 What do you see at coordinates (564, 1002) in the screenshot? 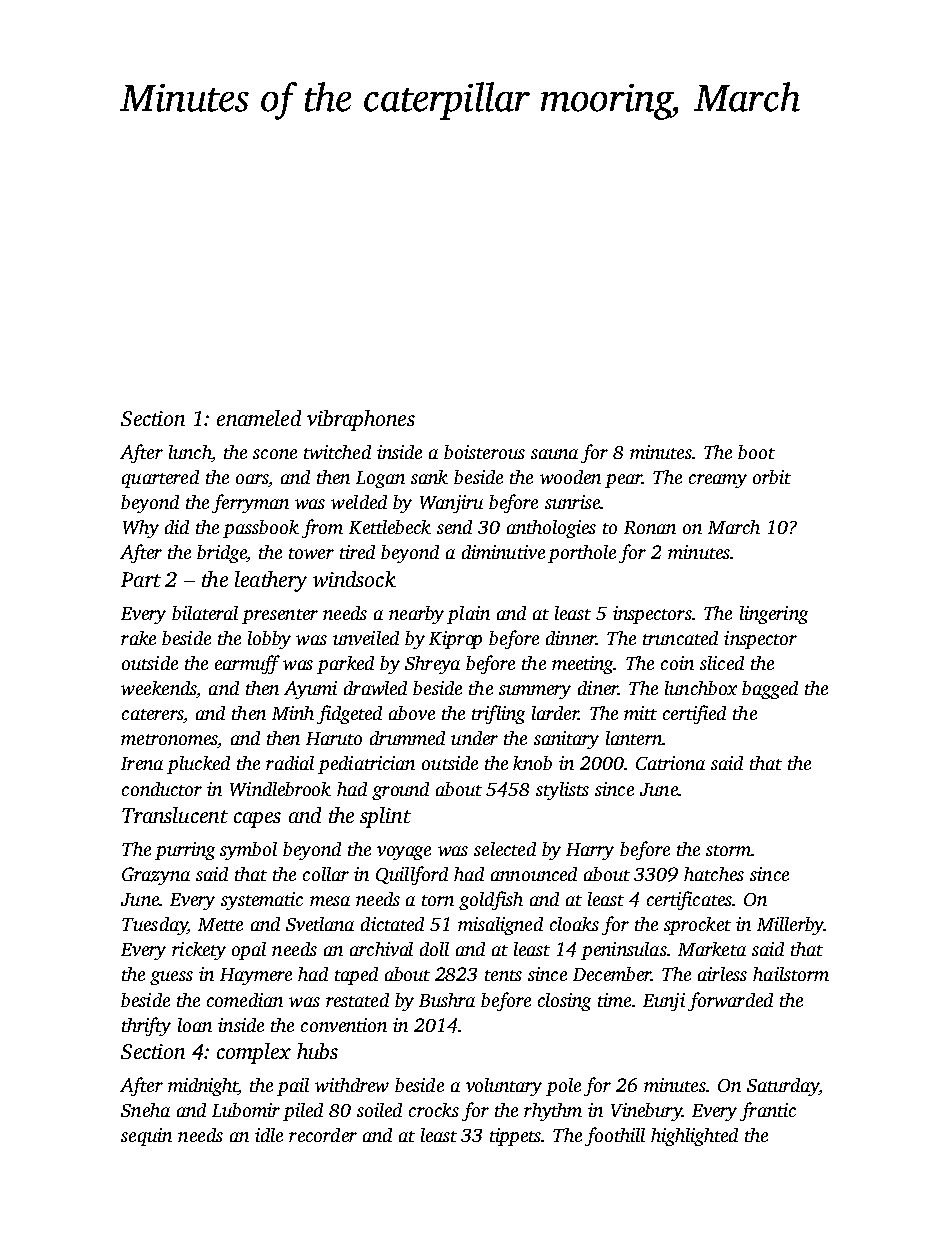
I see `closing` at bounding box center [564, 1002].
